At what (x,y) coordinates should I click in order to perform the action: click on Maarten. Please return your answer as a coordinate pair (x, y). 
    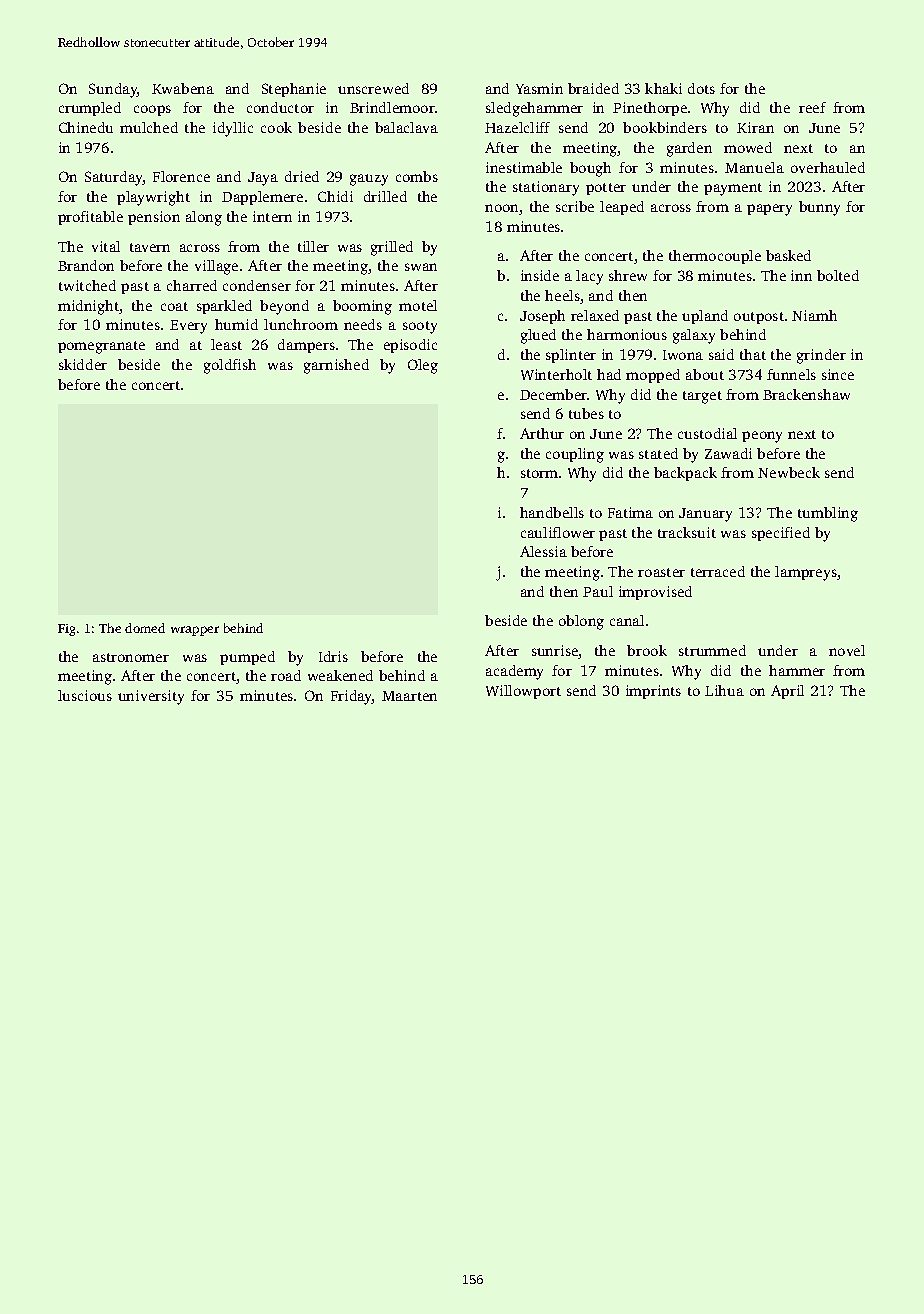
    Looking at the image, I should click on (409, 696).
